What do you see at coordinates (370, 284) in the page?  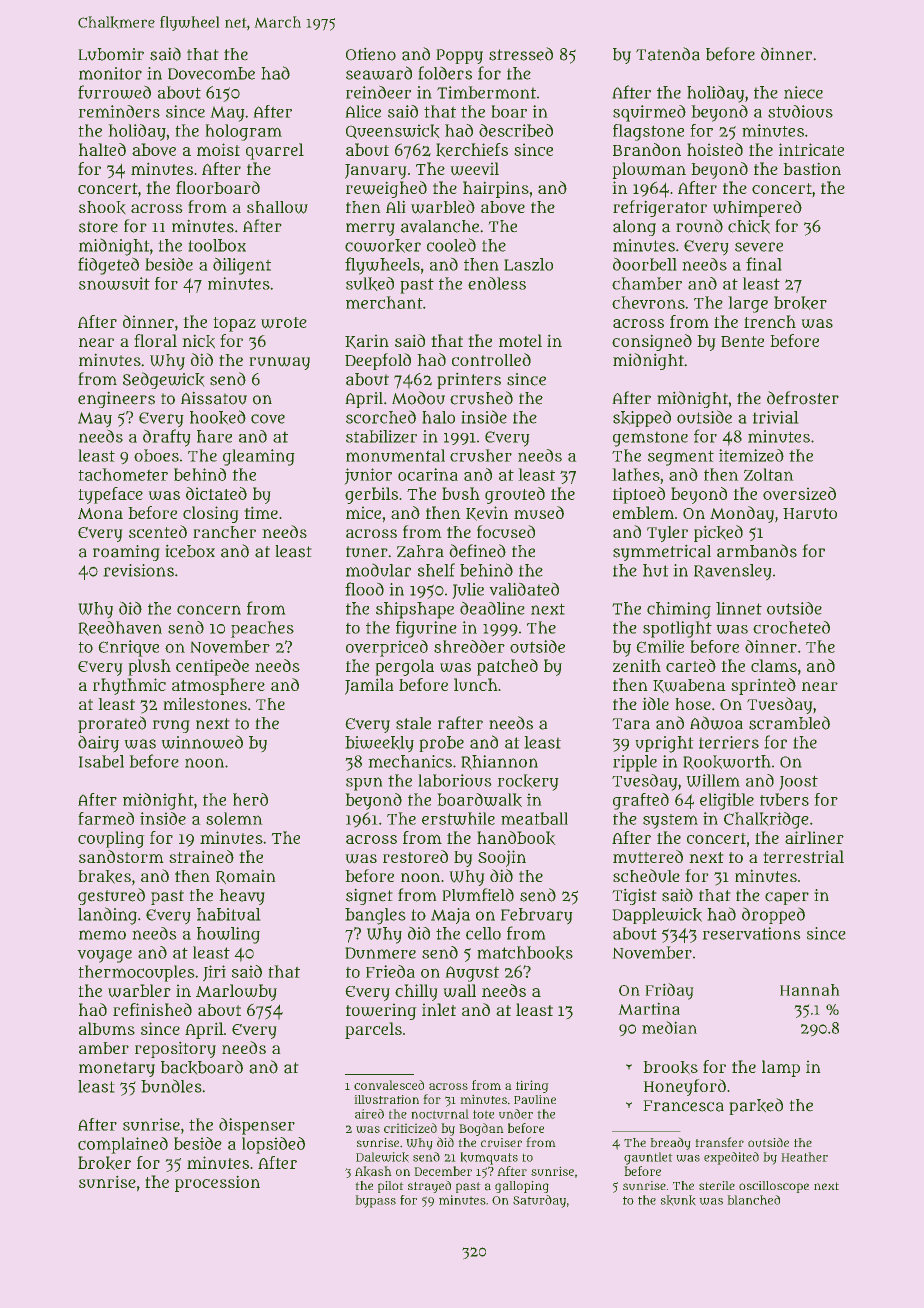 I see `sulked` at bounding box center [370, 284].
